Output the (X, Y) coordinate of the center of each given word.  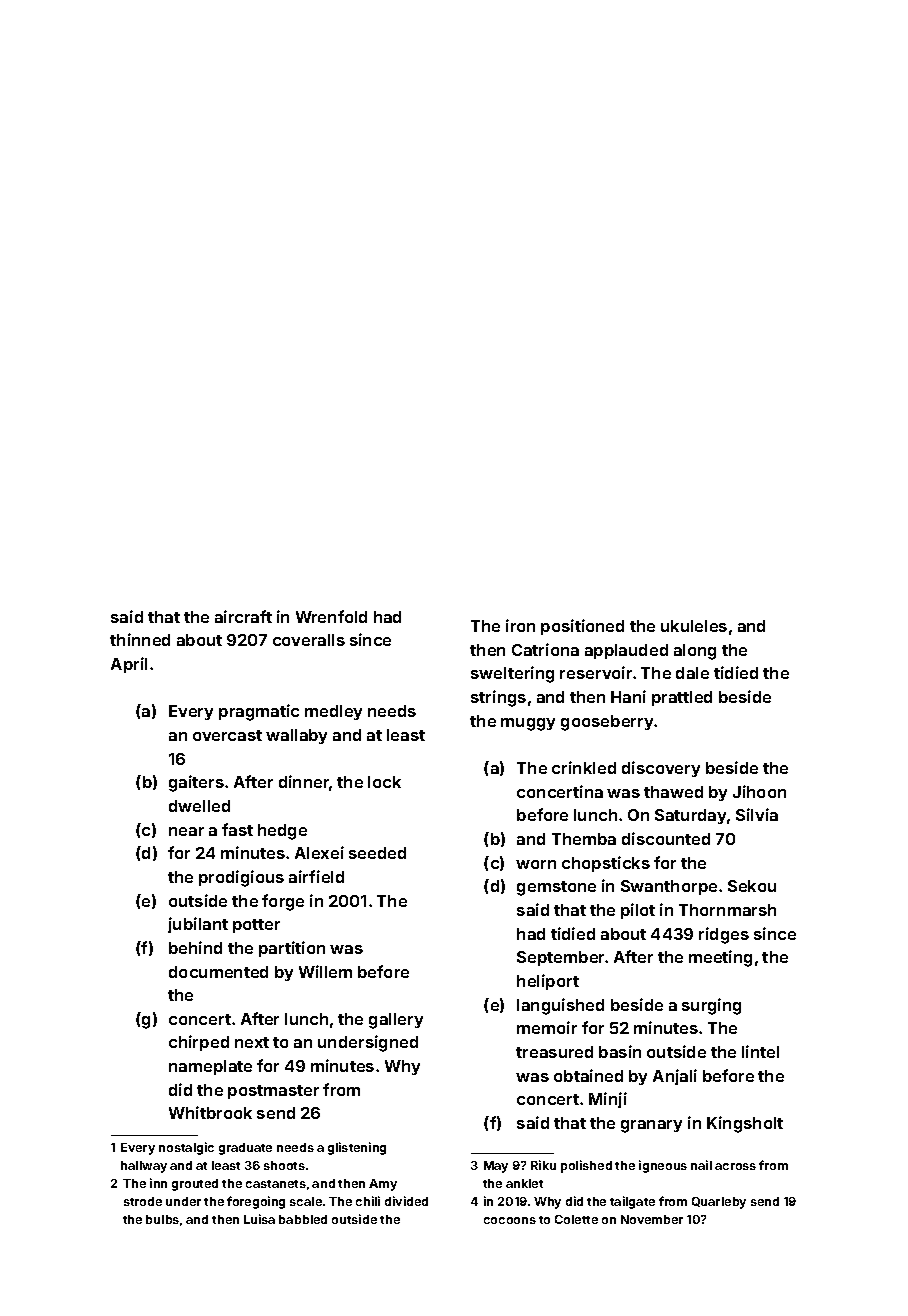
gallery (396, 1021)
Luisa (259, 1219)
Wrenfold (331, 616)
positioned (582, 627)
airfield (316, 876)
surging (711, 1006)
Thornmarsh (727, 910)
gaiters (196, 783)
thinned (140, 639)
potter (256, 926)
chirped (199, 1043)
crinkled (584, 767)
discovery (661, 769)
